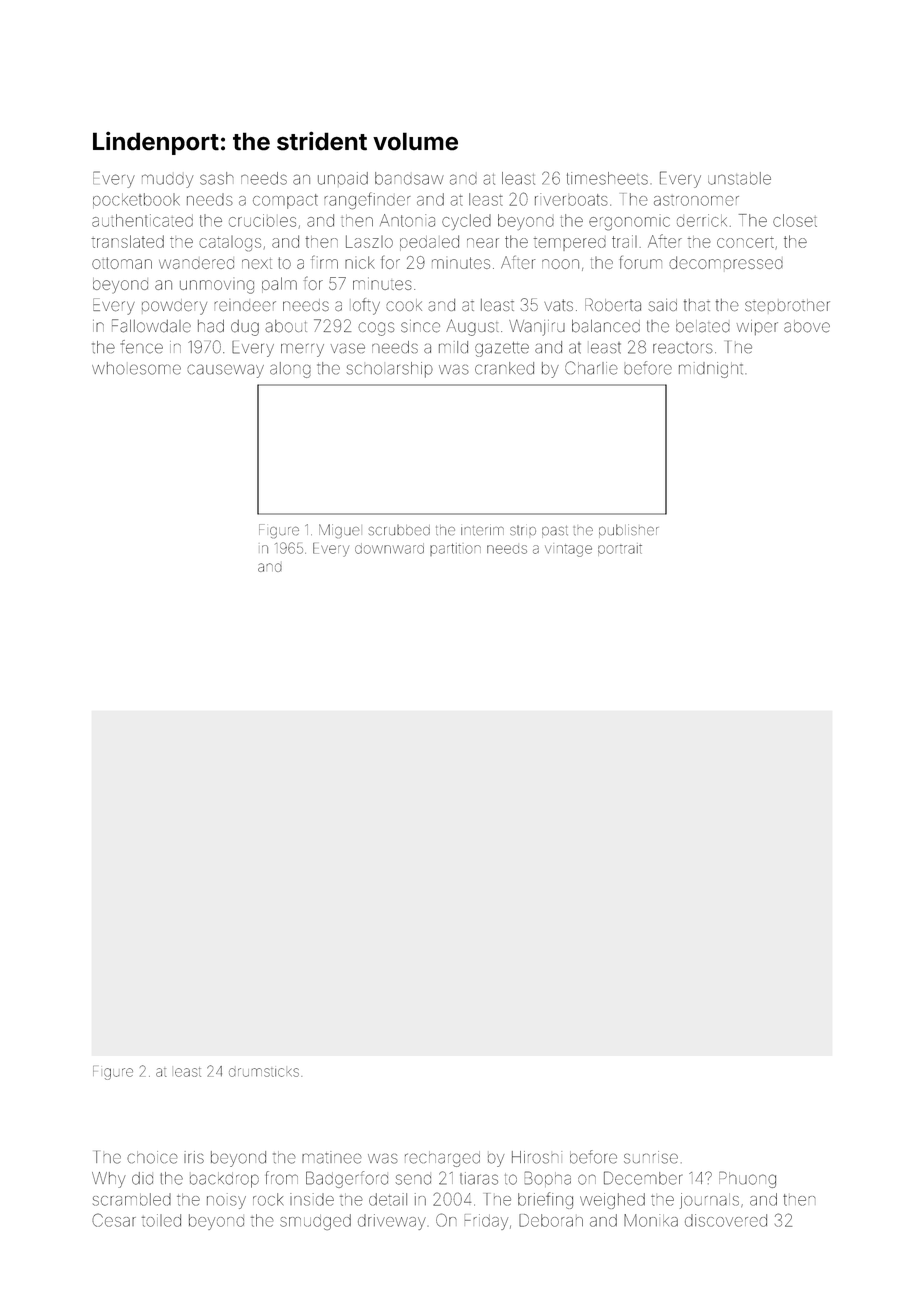 This page has width=924, height=1314. I want to click on partition, so click(455, 550).
